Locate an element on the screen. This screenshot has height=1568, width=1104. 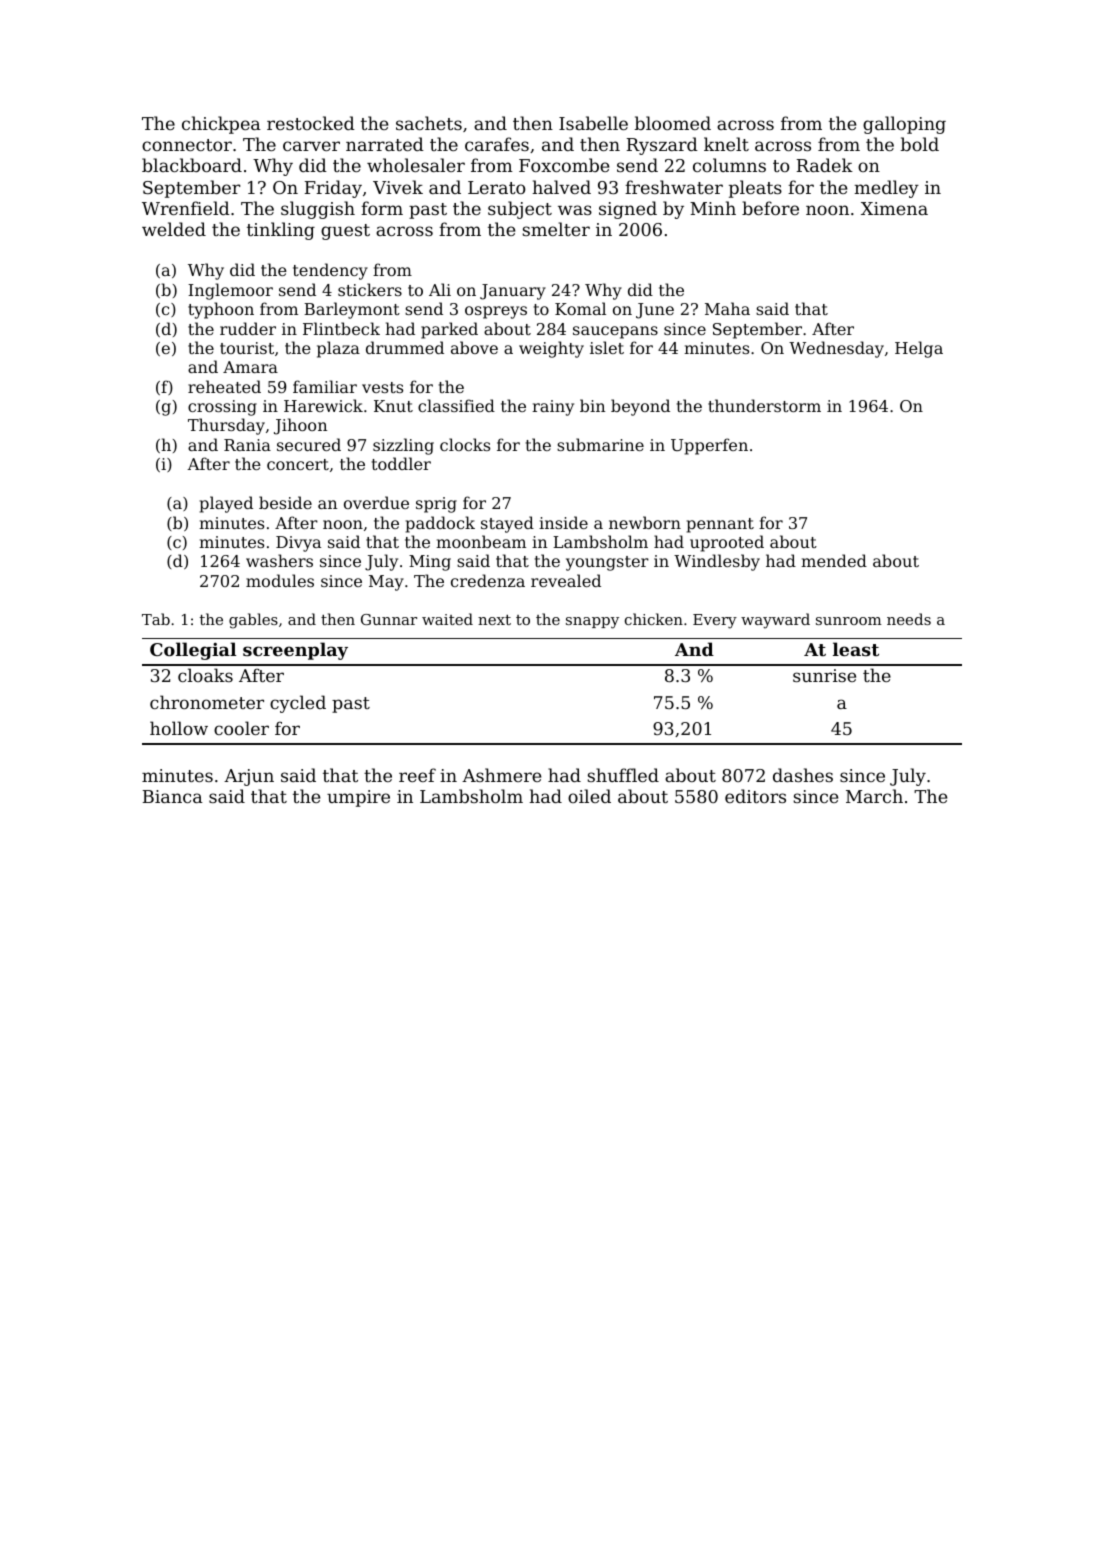
bloomed is located at coordinates (673, 123).
